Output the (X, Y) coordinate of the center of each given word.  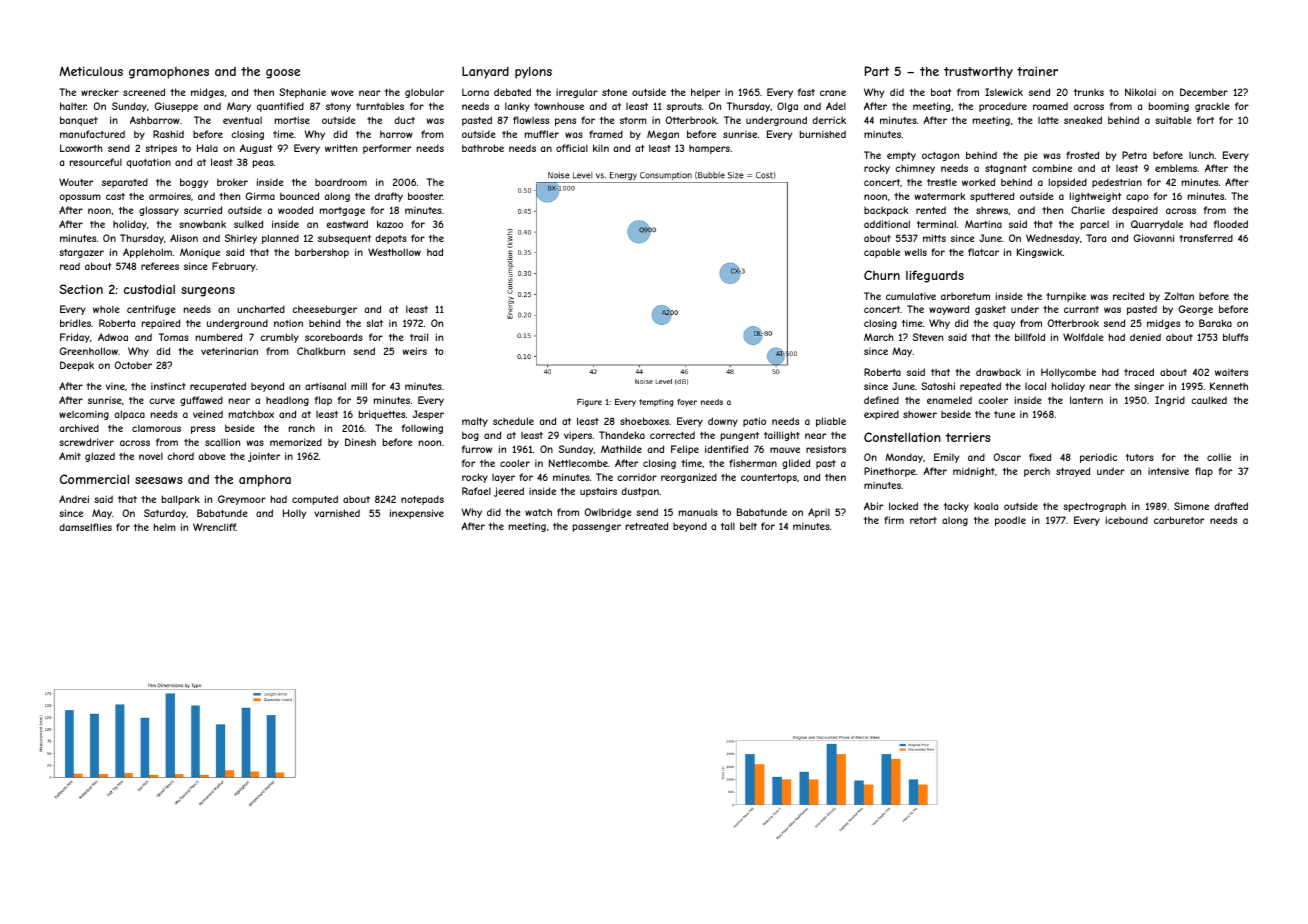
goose (283, 74)
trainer (1037, 71)
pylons (533, 73)
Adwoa (113, 337)
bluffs (1235, 337)
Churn (882, 275)
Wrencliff (214, 527)
